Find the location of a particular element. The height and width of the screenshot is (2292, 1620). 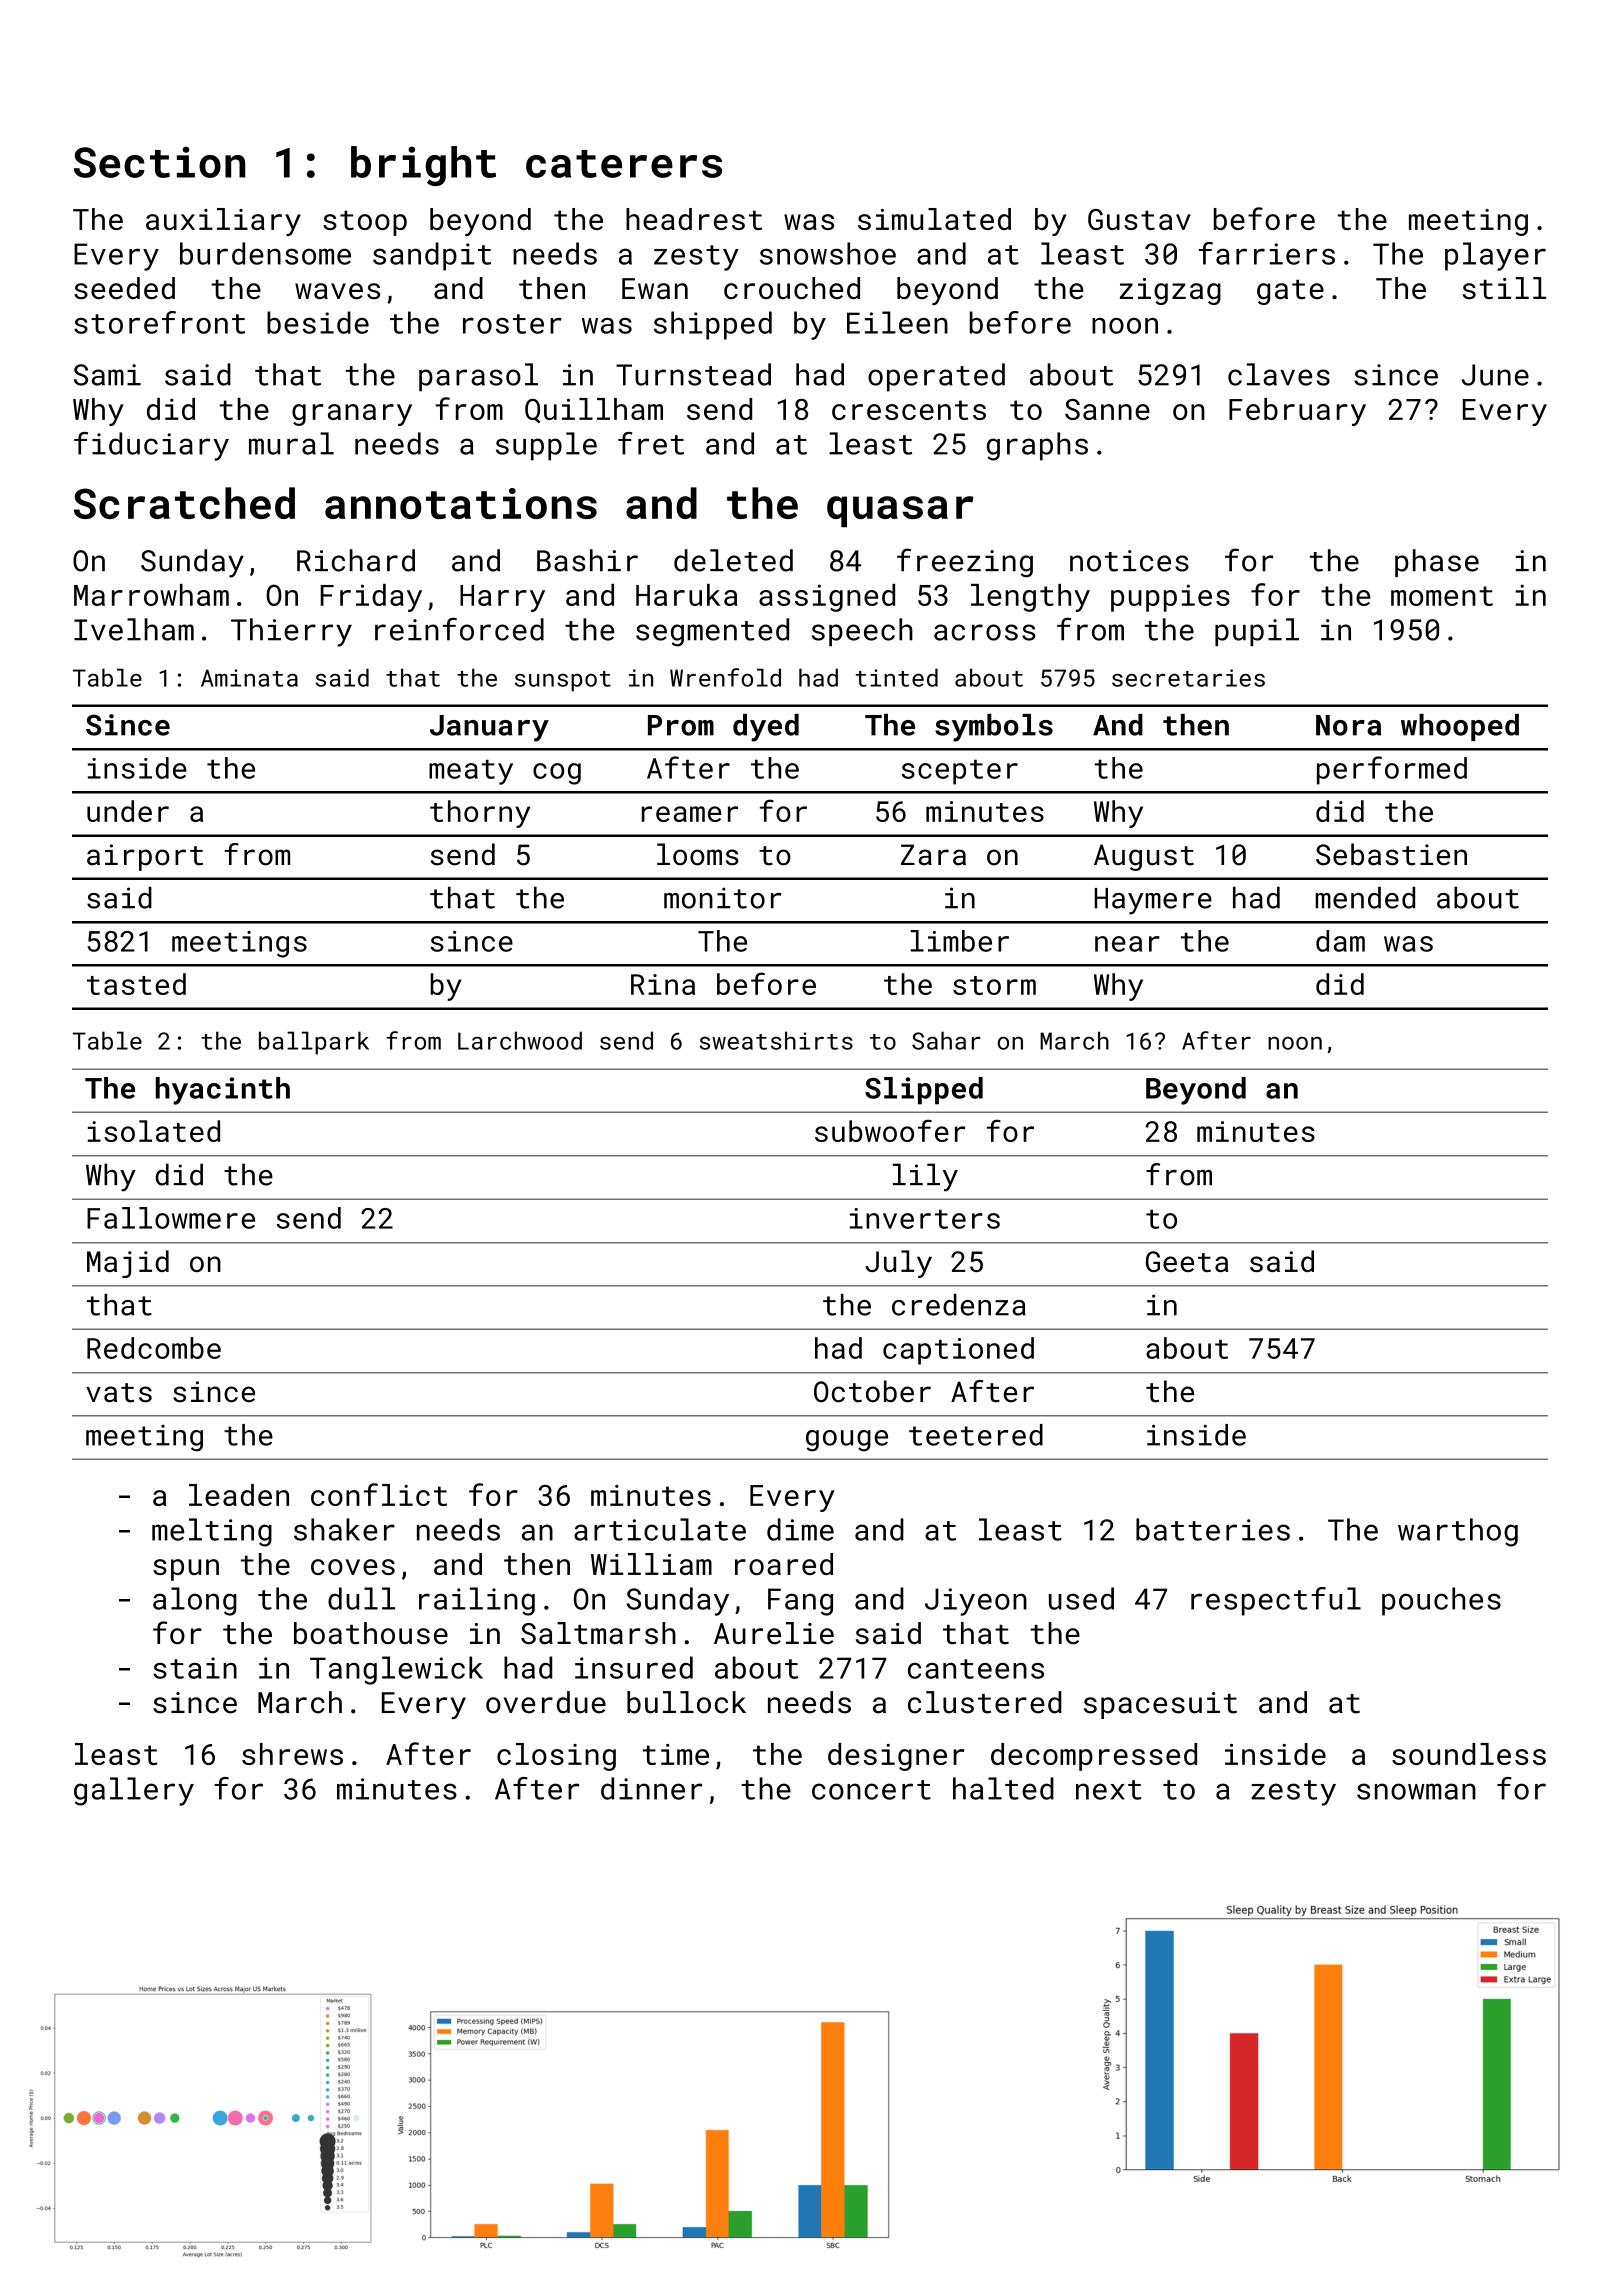

Aminata is located at coordinates (249, 678).
